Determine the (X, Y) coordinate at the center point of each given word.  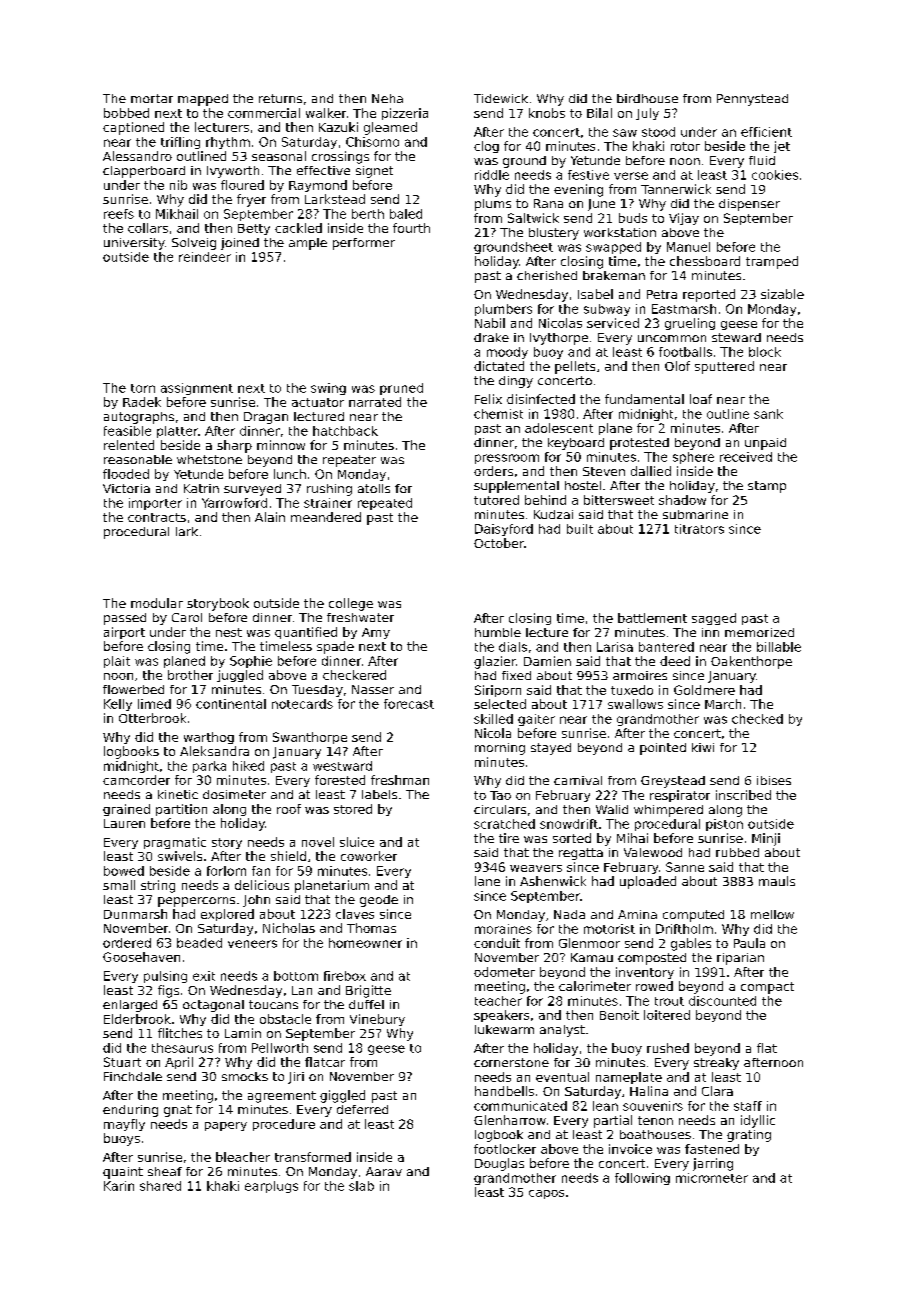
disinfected (541, 399)
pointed (663, 749)
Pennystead (752, 100)
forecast (409, 704)
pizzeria (405, 114)
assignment (197, 389)
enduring (130, 1111)
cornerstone (511, 1062)
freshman (400, 780)
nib (178, 185)
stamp (767, 487)
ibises (774, 780)
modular (157, 603)
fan (261, 871)
